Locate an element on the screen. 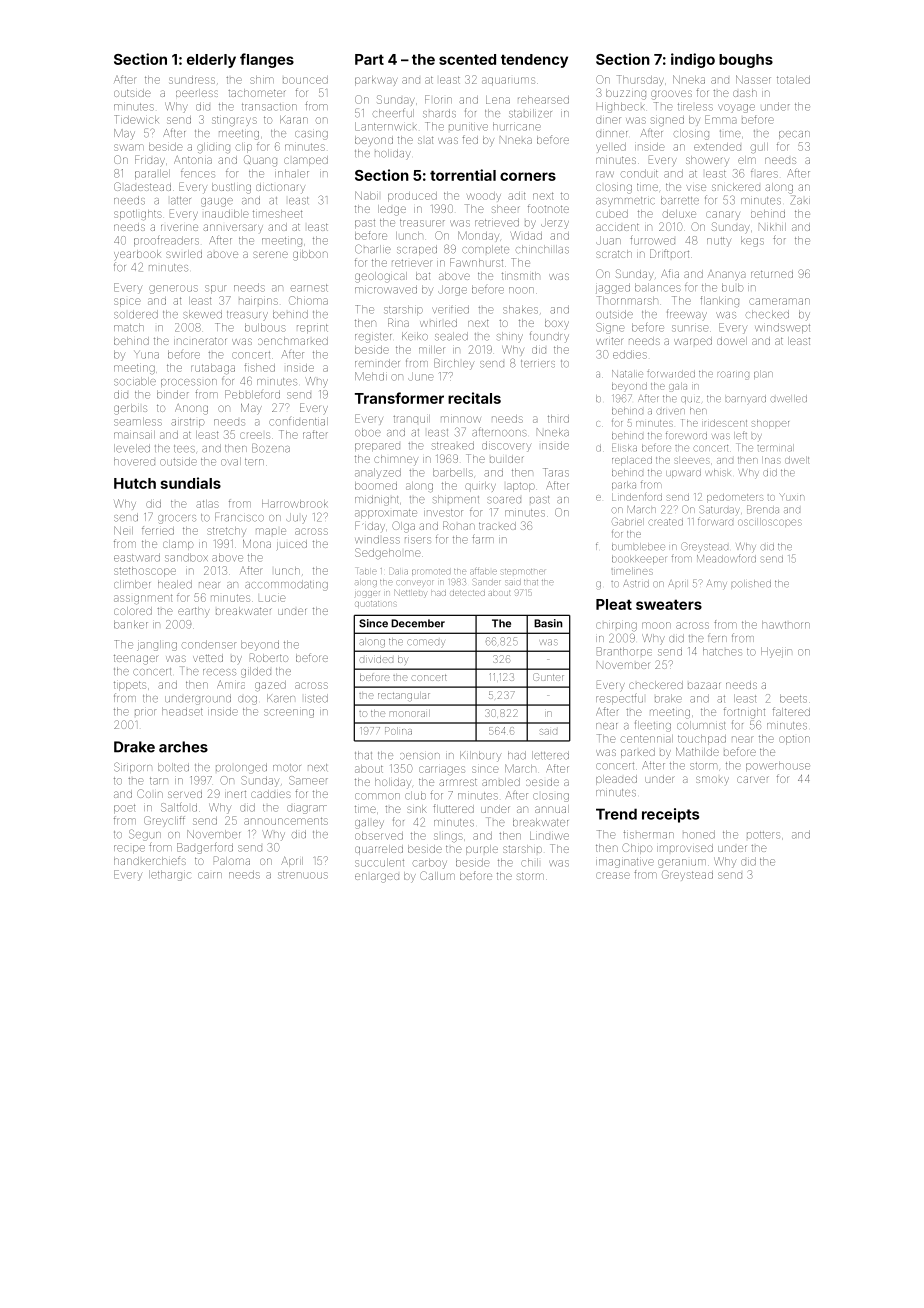  match is located at coordinates (129, 327).
